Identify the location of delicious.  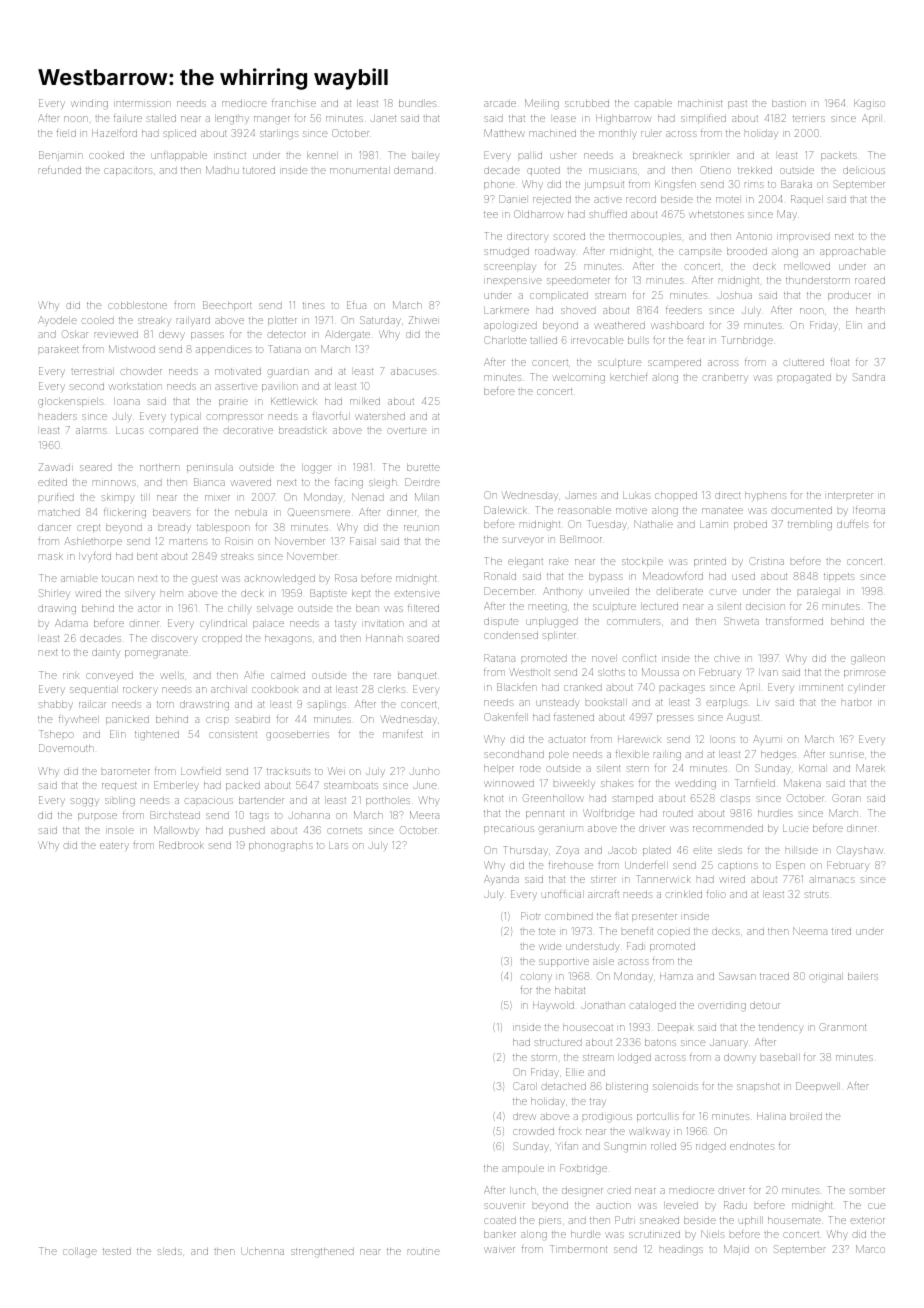
(864, 170).
